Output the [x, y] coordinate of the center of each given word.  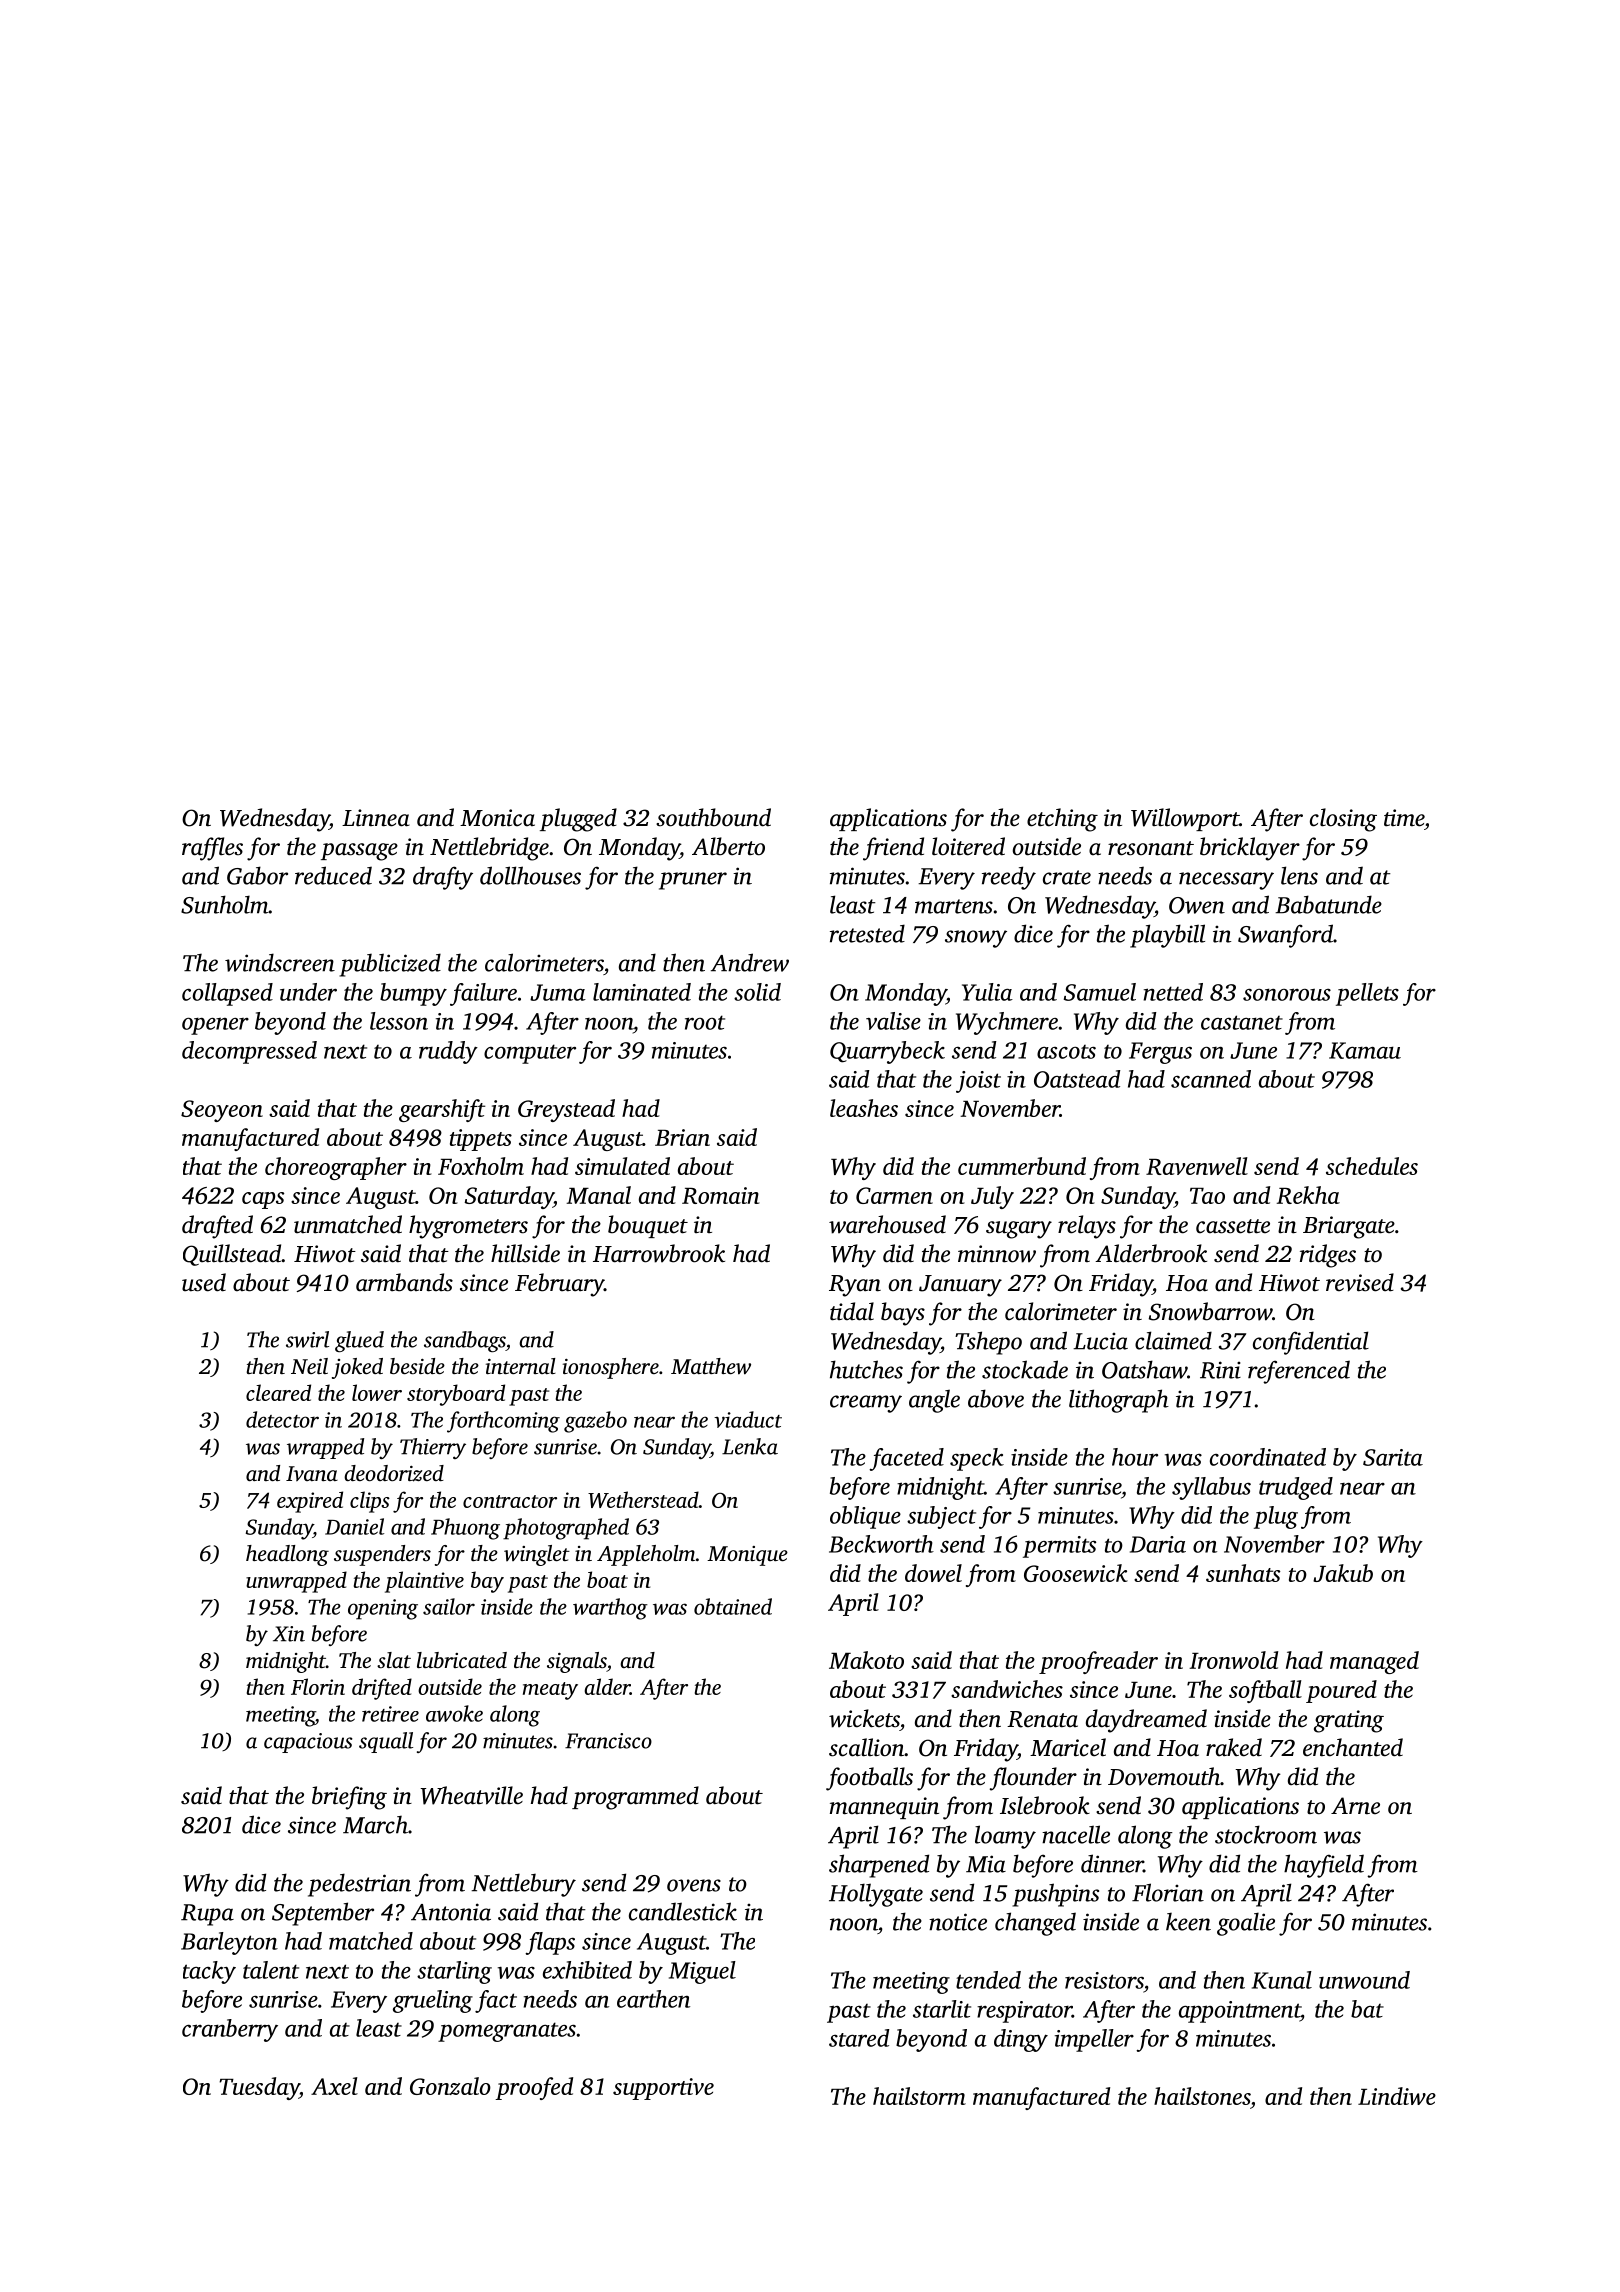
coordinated [1268, 1457]
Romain [721, 1195]
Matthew [711, 1366]
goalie [1246, 1924]
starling [454, 1972]
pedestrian [359, 1885]
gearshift [442, 1110]
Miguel [702, 1972]
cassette [1233, 1226]
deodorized [394, 1473]
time [1404, 818]
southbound [713, 817]
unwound [1364, 1980]
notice [958, 1922]
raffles [212, 849]
